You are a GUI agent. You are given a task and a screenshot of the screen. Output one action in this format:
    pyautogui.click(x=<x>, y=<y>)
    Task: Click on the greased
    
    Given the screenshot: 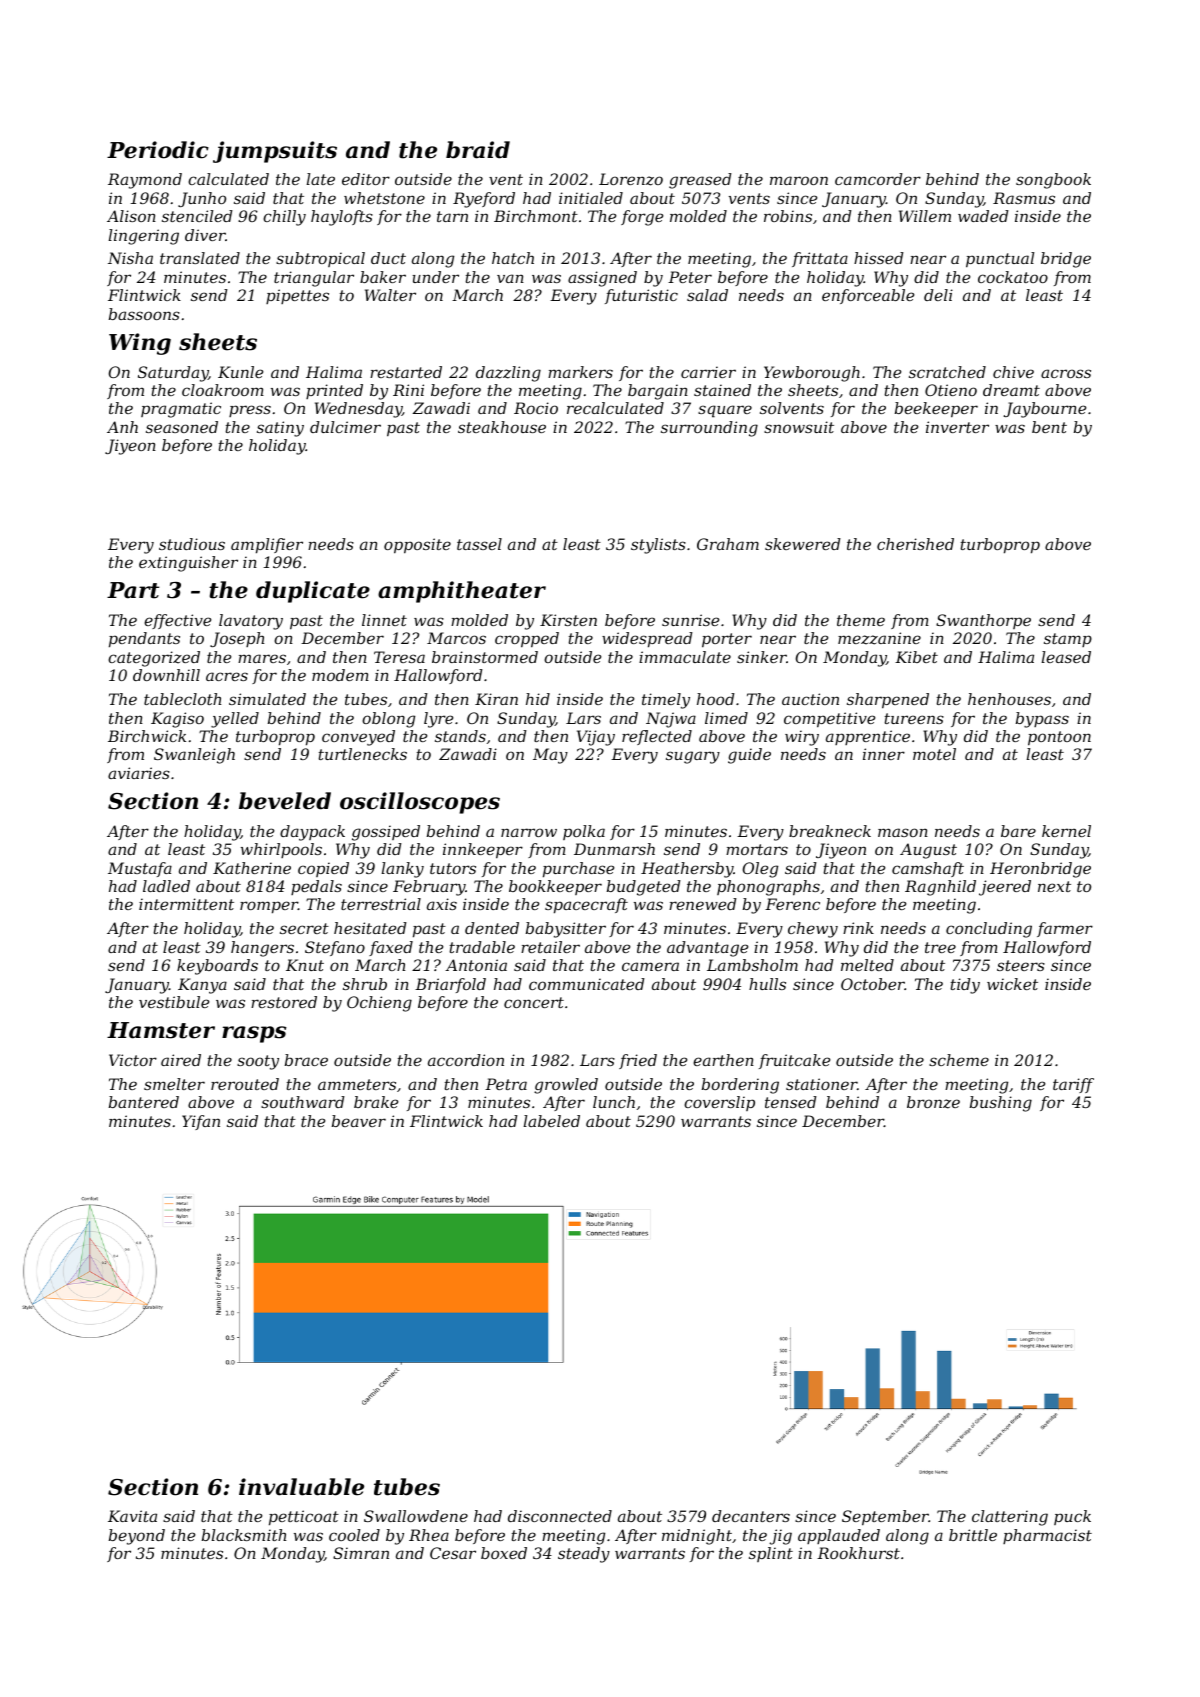 What is the action you would take?
    pyautogui.click(x=700, y=181)
